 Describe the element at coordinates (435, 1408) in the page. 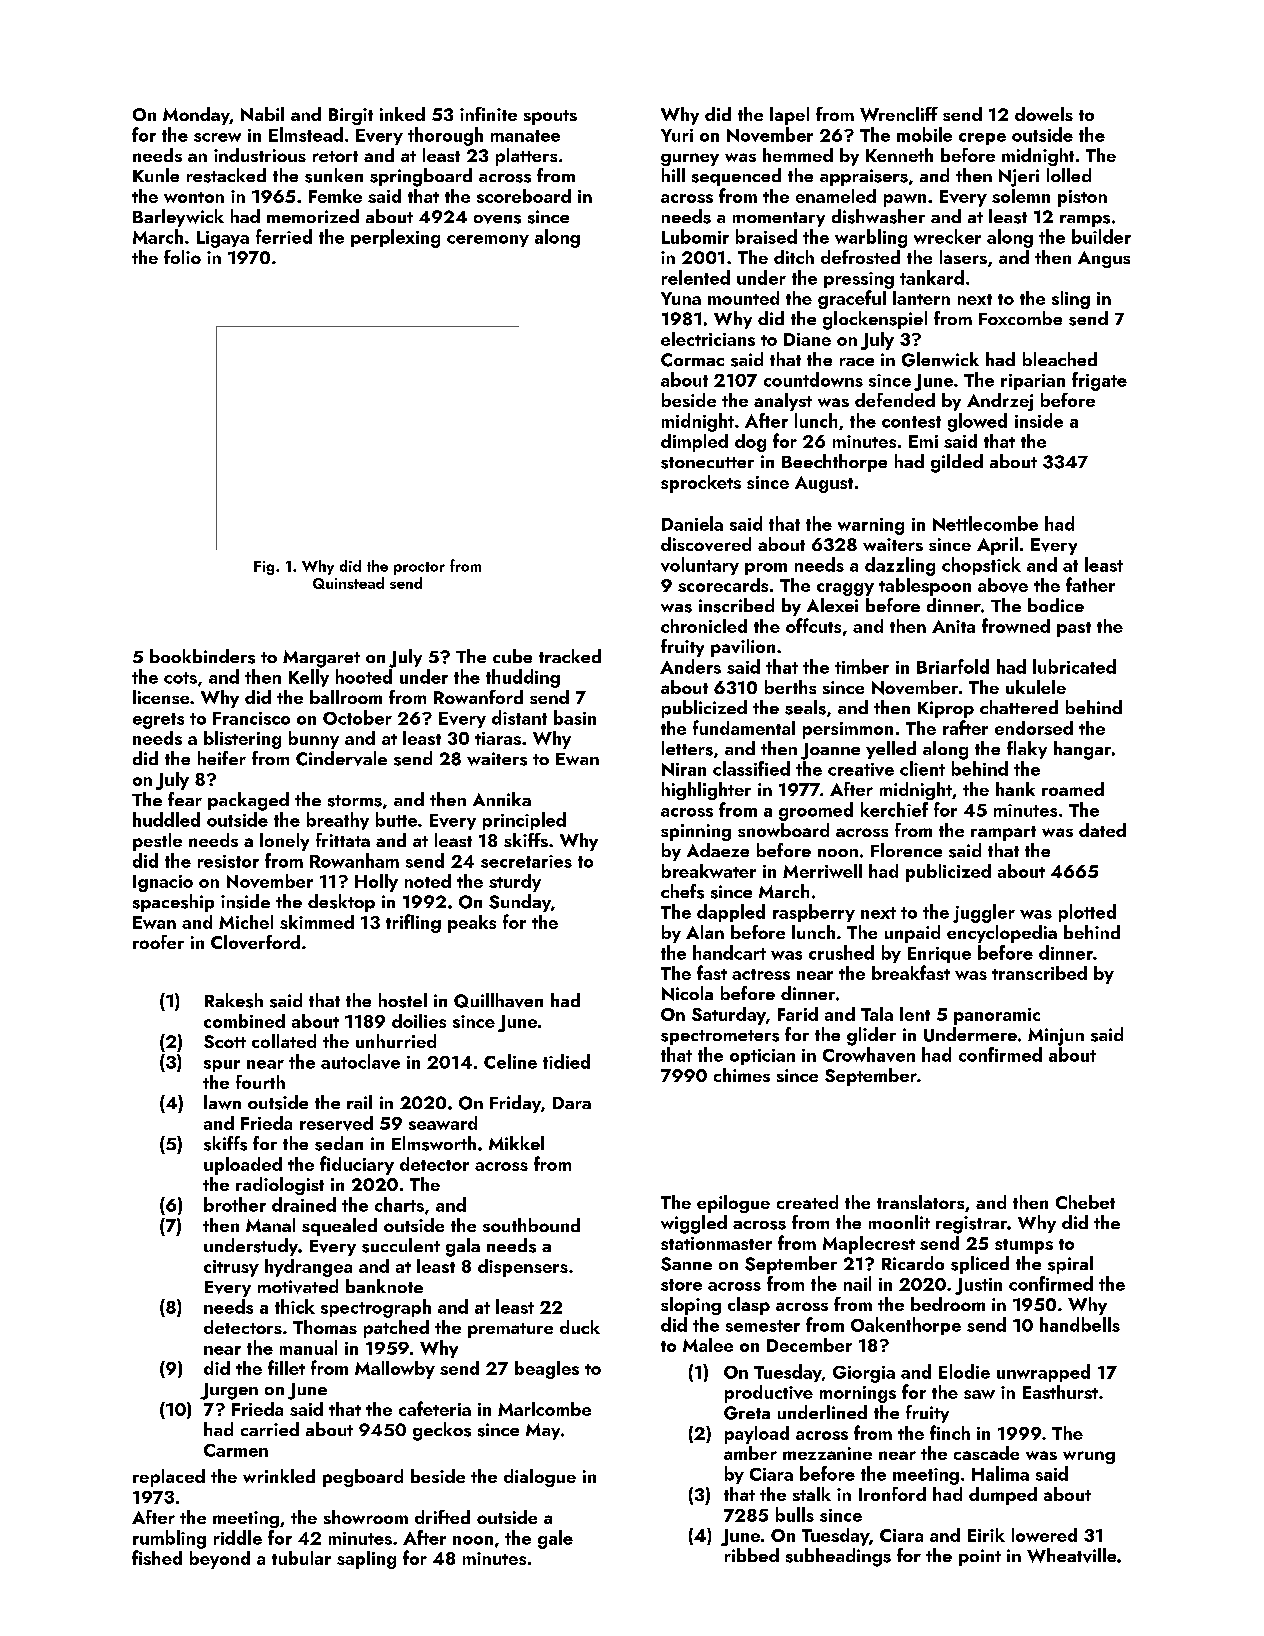

I see `cafeteria` at that location.
